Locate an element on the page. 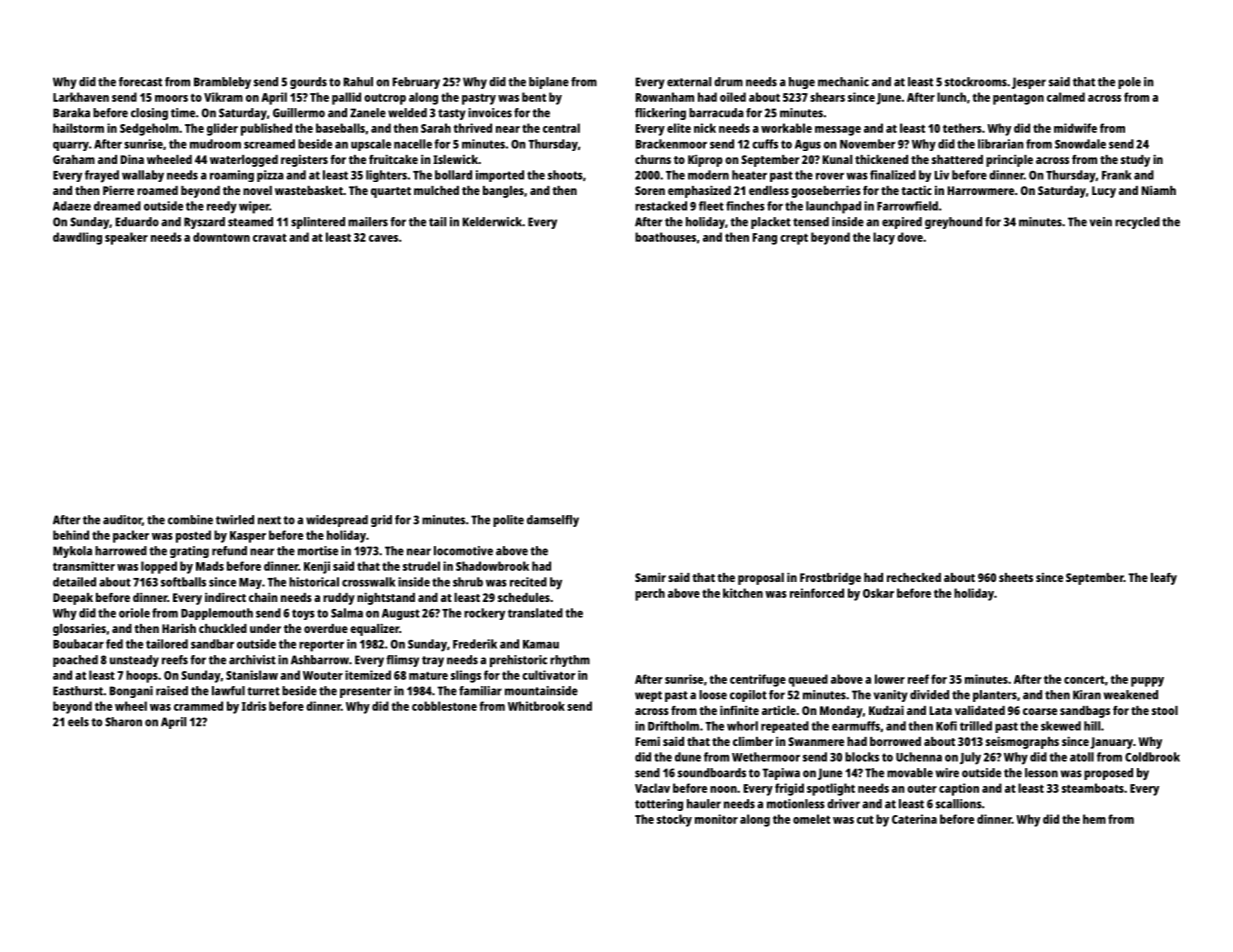 The height and width of the page is (952, 1233). Rahul is located at coordinates (358, 82).
